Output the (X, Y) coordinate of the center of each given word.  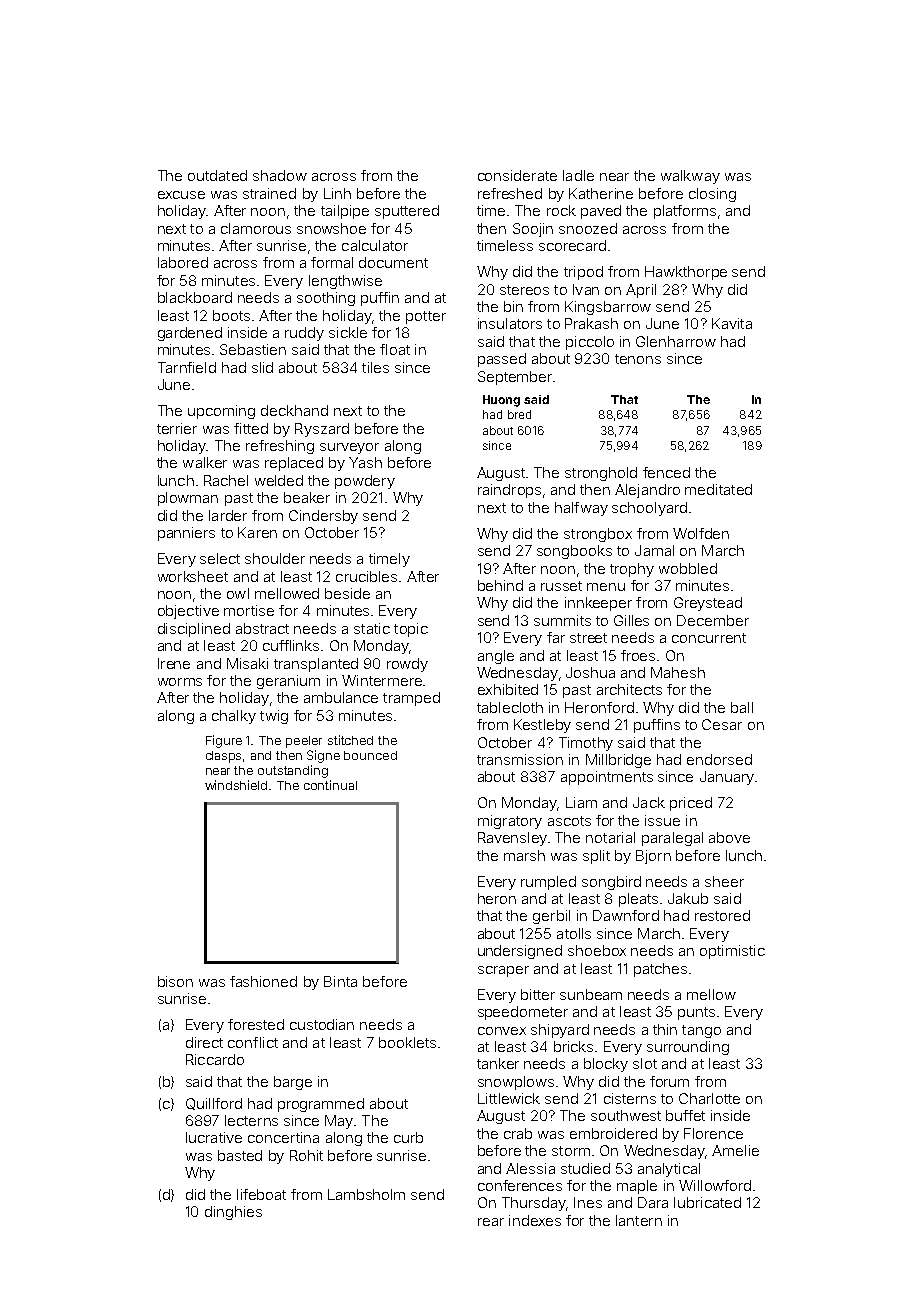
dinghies (233, 1213)
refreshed (510, 193)
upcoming (221, 412)
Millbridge (618, 761)
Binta (340, 981)
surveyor (349, 448)
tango (701, 1031)
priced (691, 804)
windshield (236, 785)
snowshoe (331, 228)
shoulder (275, 558)
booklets (407, 1042)
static (372, 628)
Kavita (732, 323)
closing (712, 195)
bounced (370, 755)
